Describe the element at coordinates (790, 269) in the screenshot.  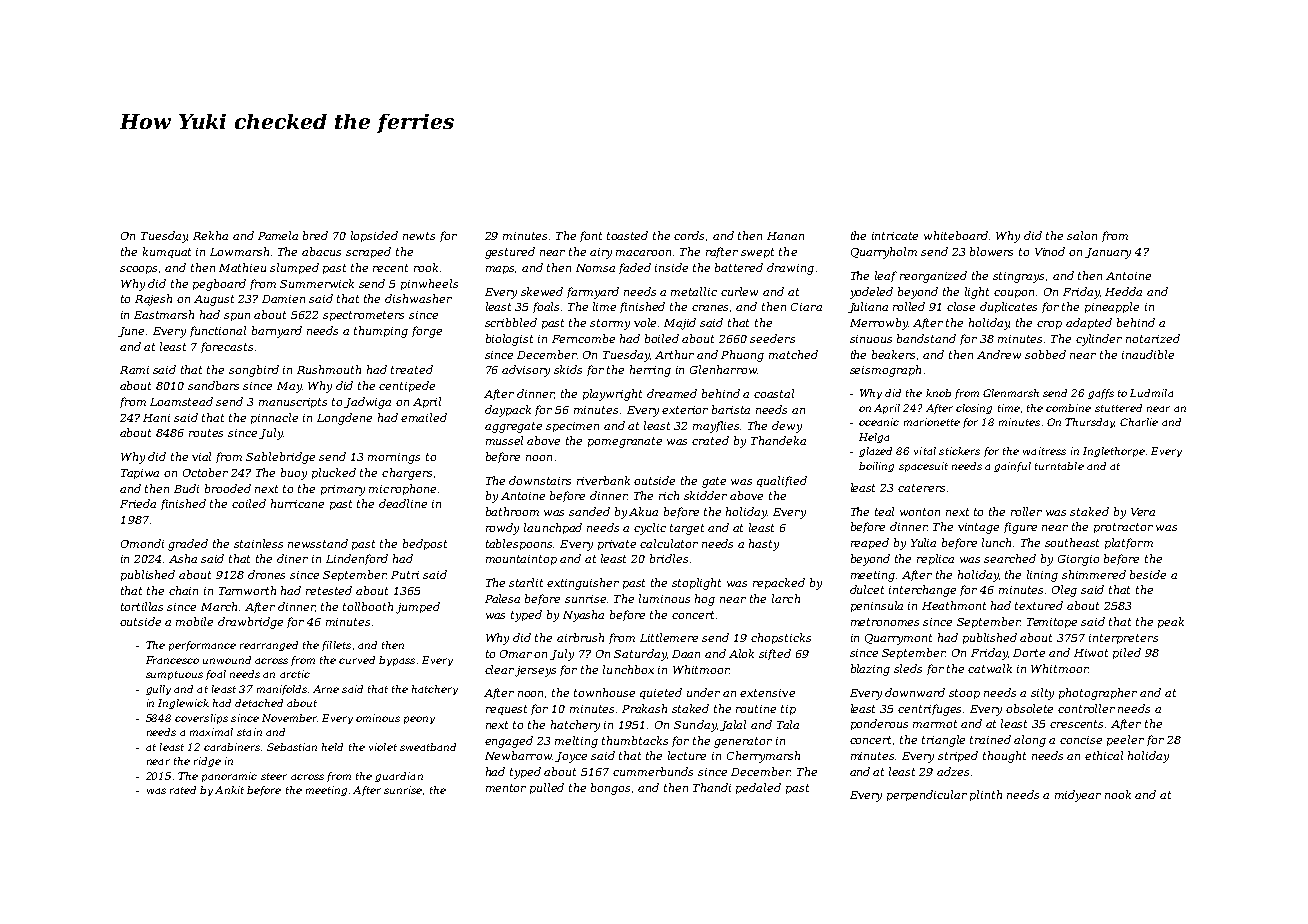
I see `drawing` at that location.
